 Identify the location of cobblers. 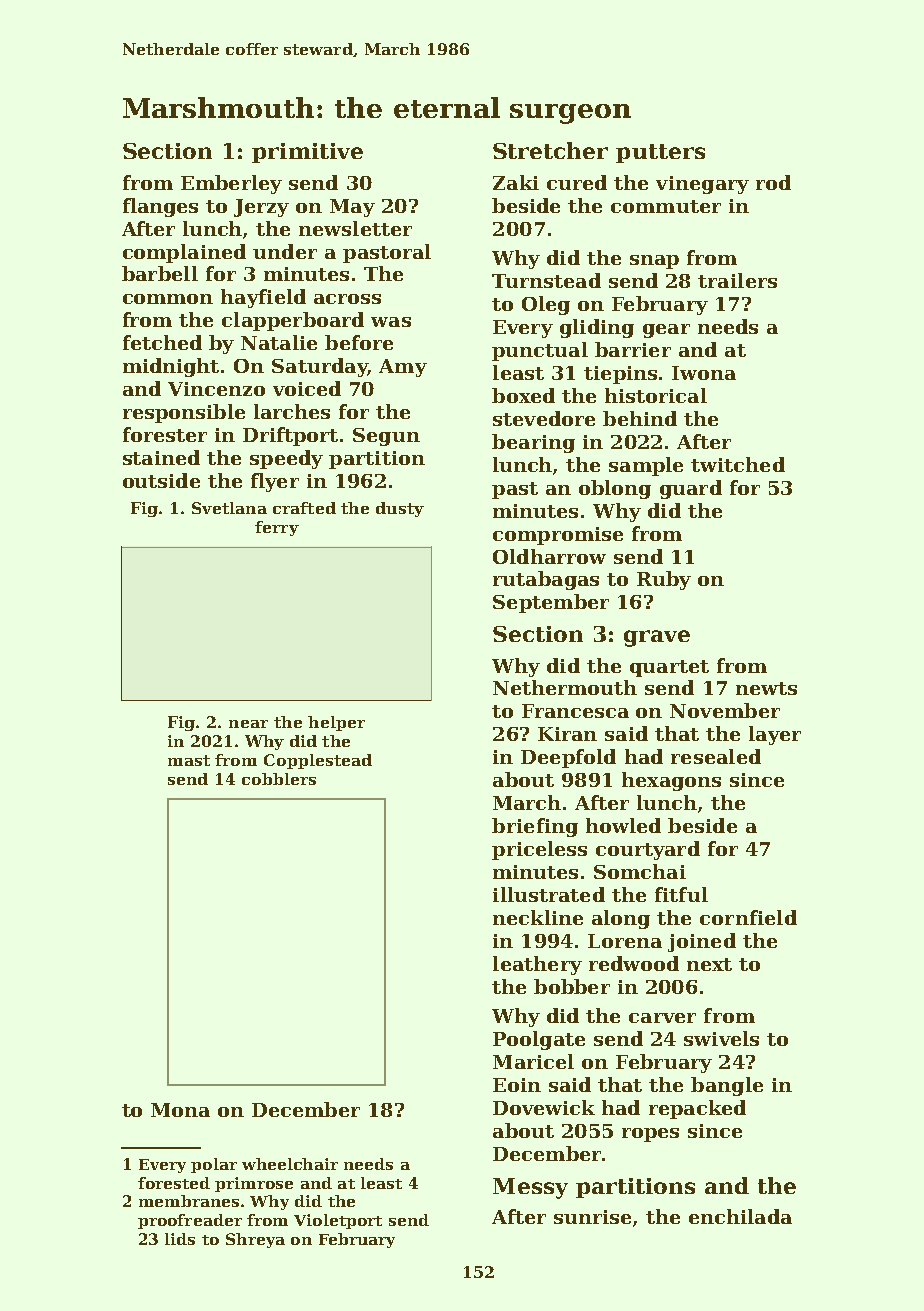
(279, 779).
